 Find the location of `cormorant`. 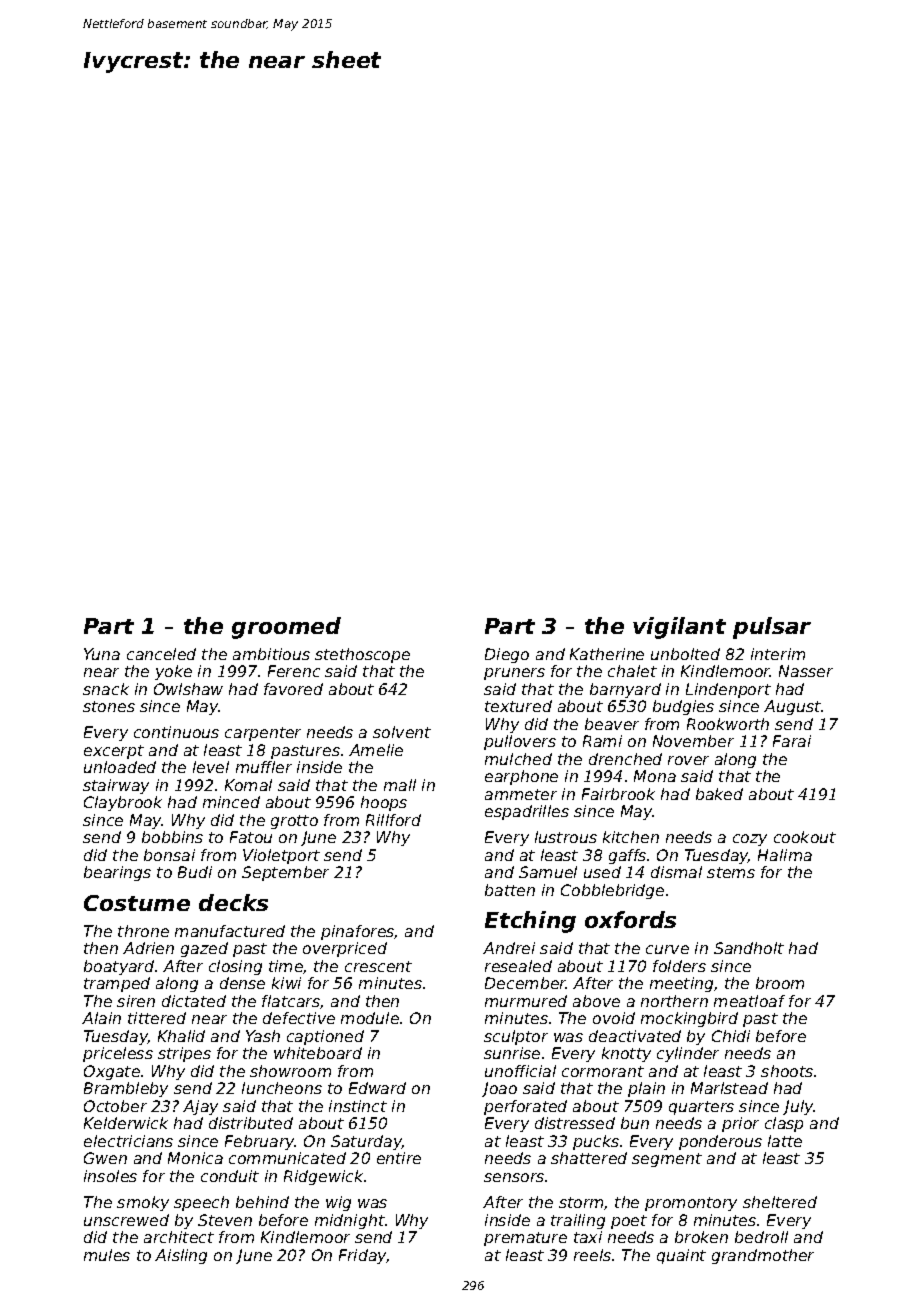

cormorant is located at coordinates (603, 1071).
